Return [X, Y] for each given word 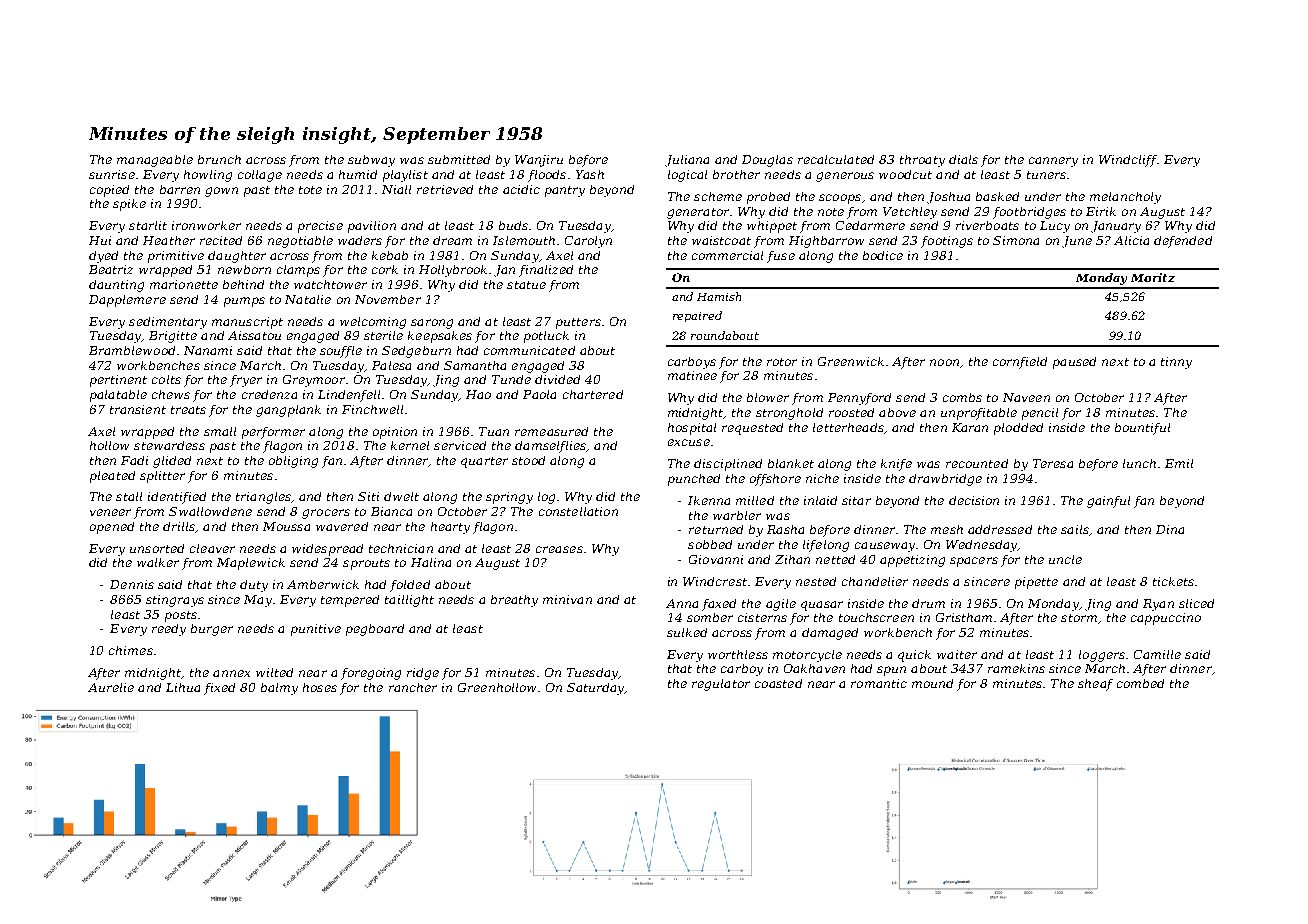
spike [129, 205]
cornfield [1020, 363]
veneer [110, 512]
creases [559, 549]
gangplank [288, 411]
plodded [1018, 429]
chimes [131, 650]
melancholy [1125, 198]
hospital [692, 429]
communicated [529, 350]
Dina [1170, 529]
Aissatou [254, 335]
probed [768, 198]
